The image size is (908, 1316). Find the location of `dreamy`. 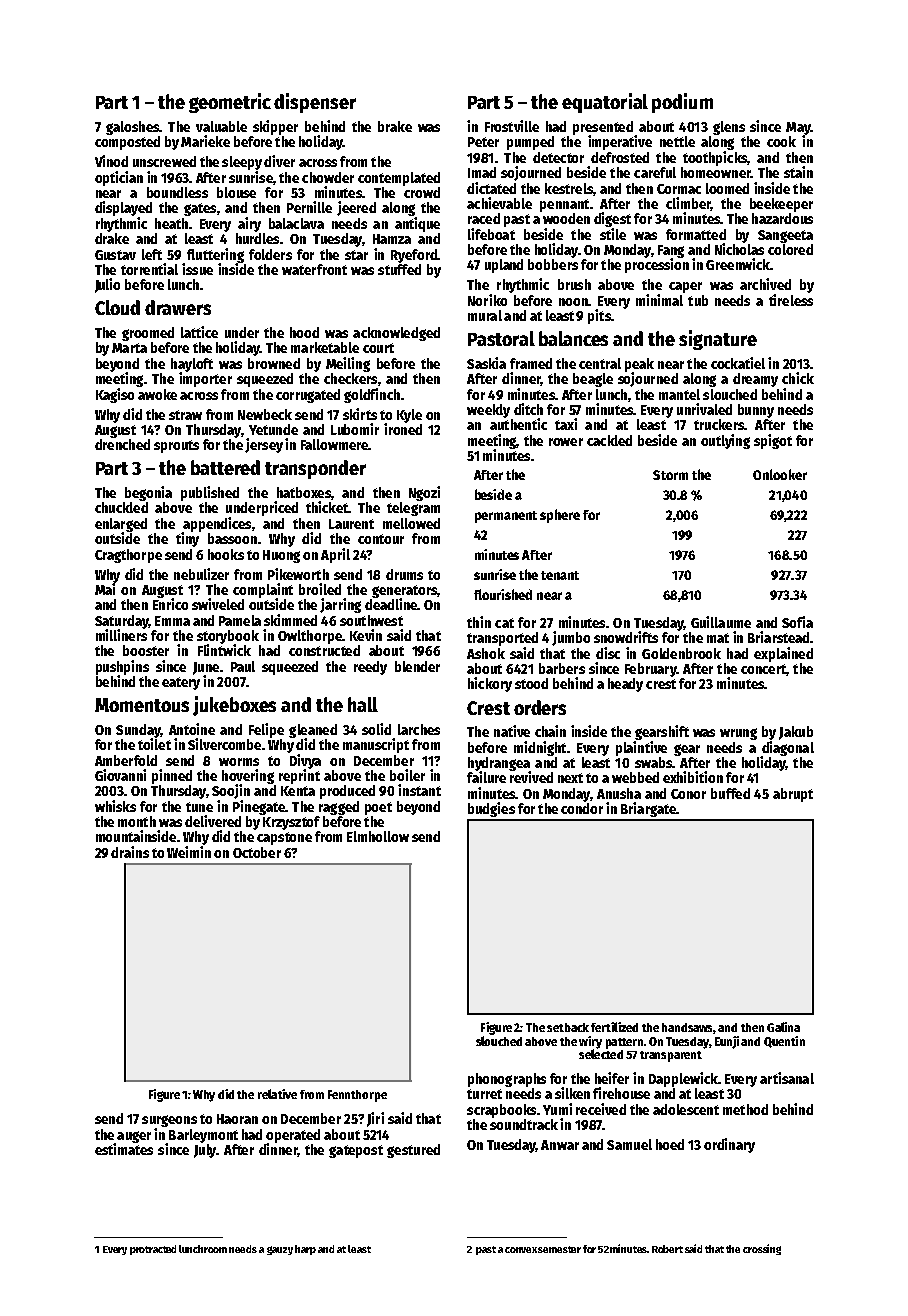

dreamy is located at coordinates (755, 380).
